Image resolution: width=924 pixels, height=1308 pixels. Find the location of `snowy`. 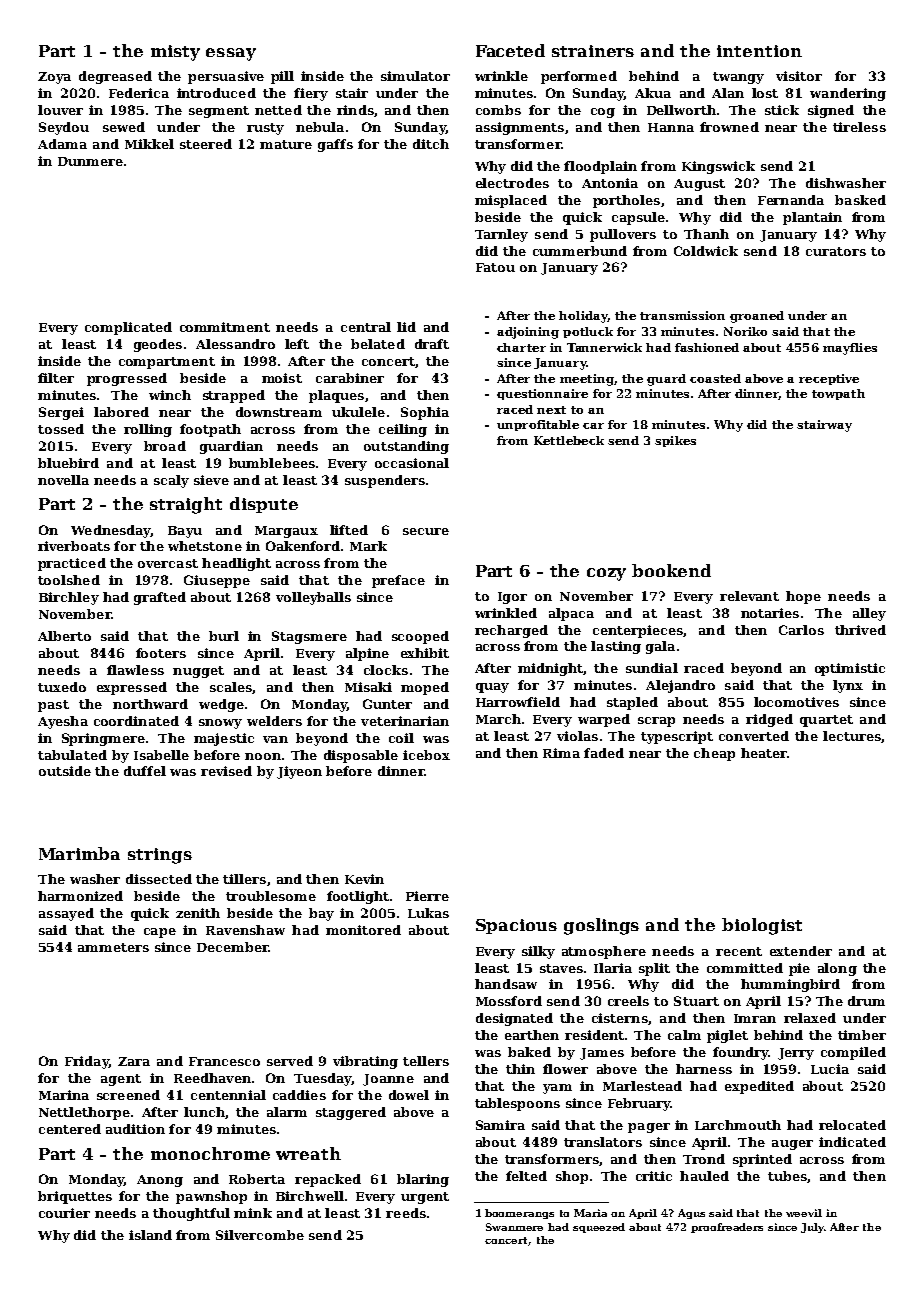

snowy is located at coordinates (220, 724).
